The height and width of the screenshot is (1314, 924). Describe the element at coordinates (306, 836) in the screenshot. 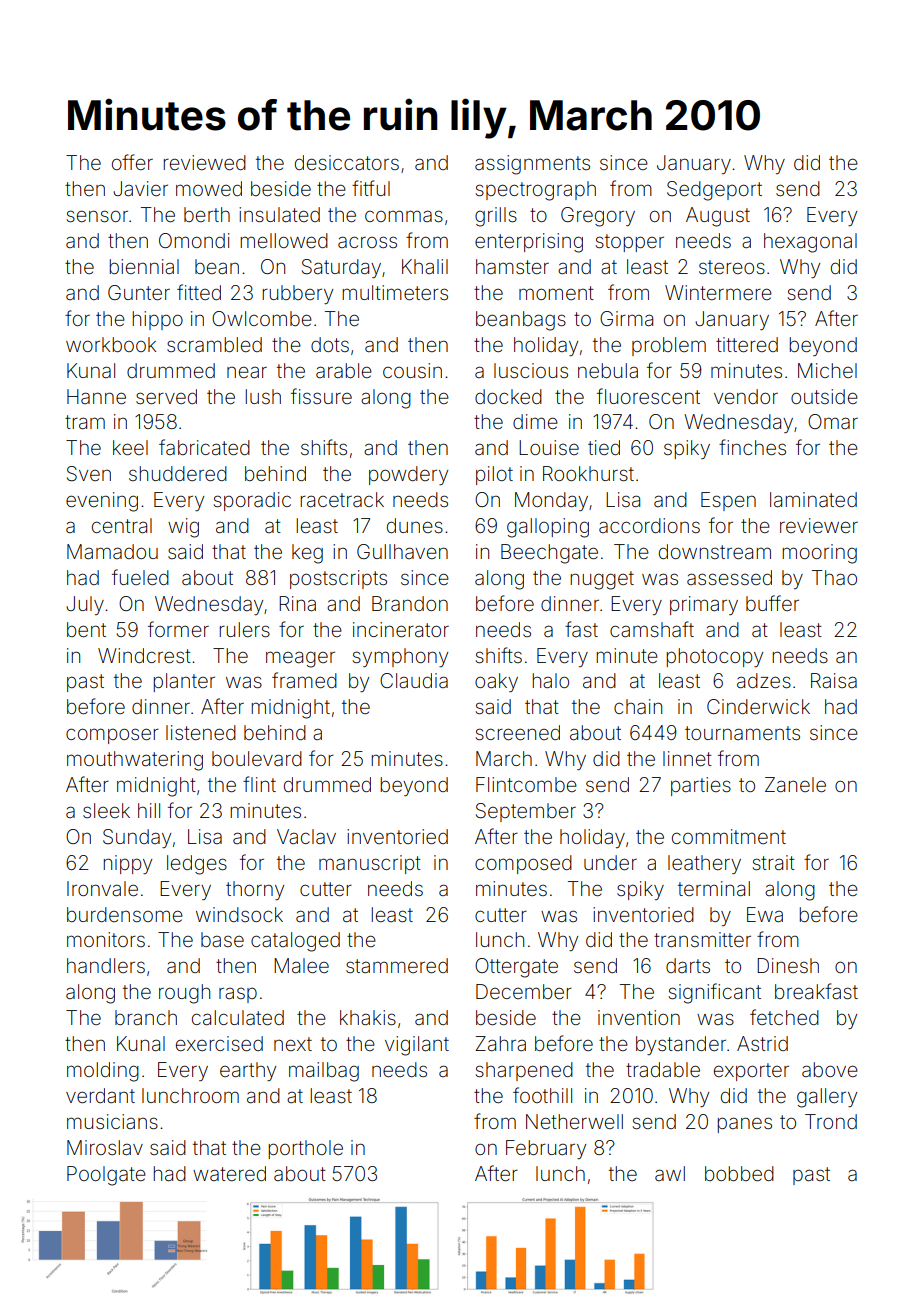

I see `Vaclav` at that location.
